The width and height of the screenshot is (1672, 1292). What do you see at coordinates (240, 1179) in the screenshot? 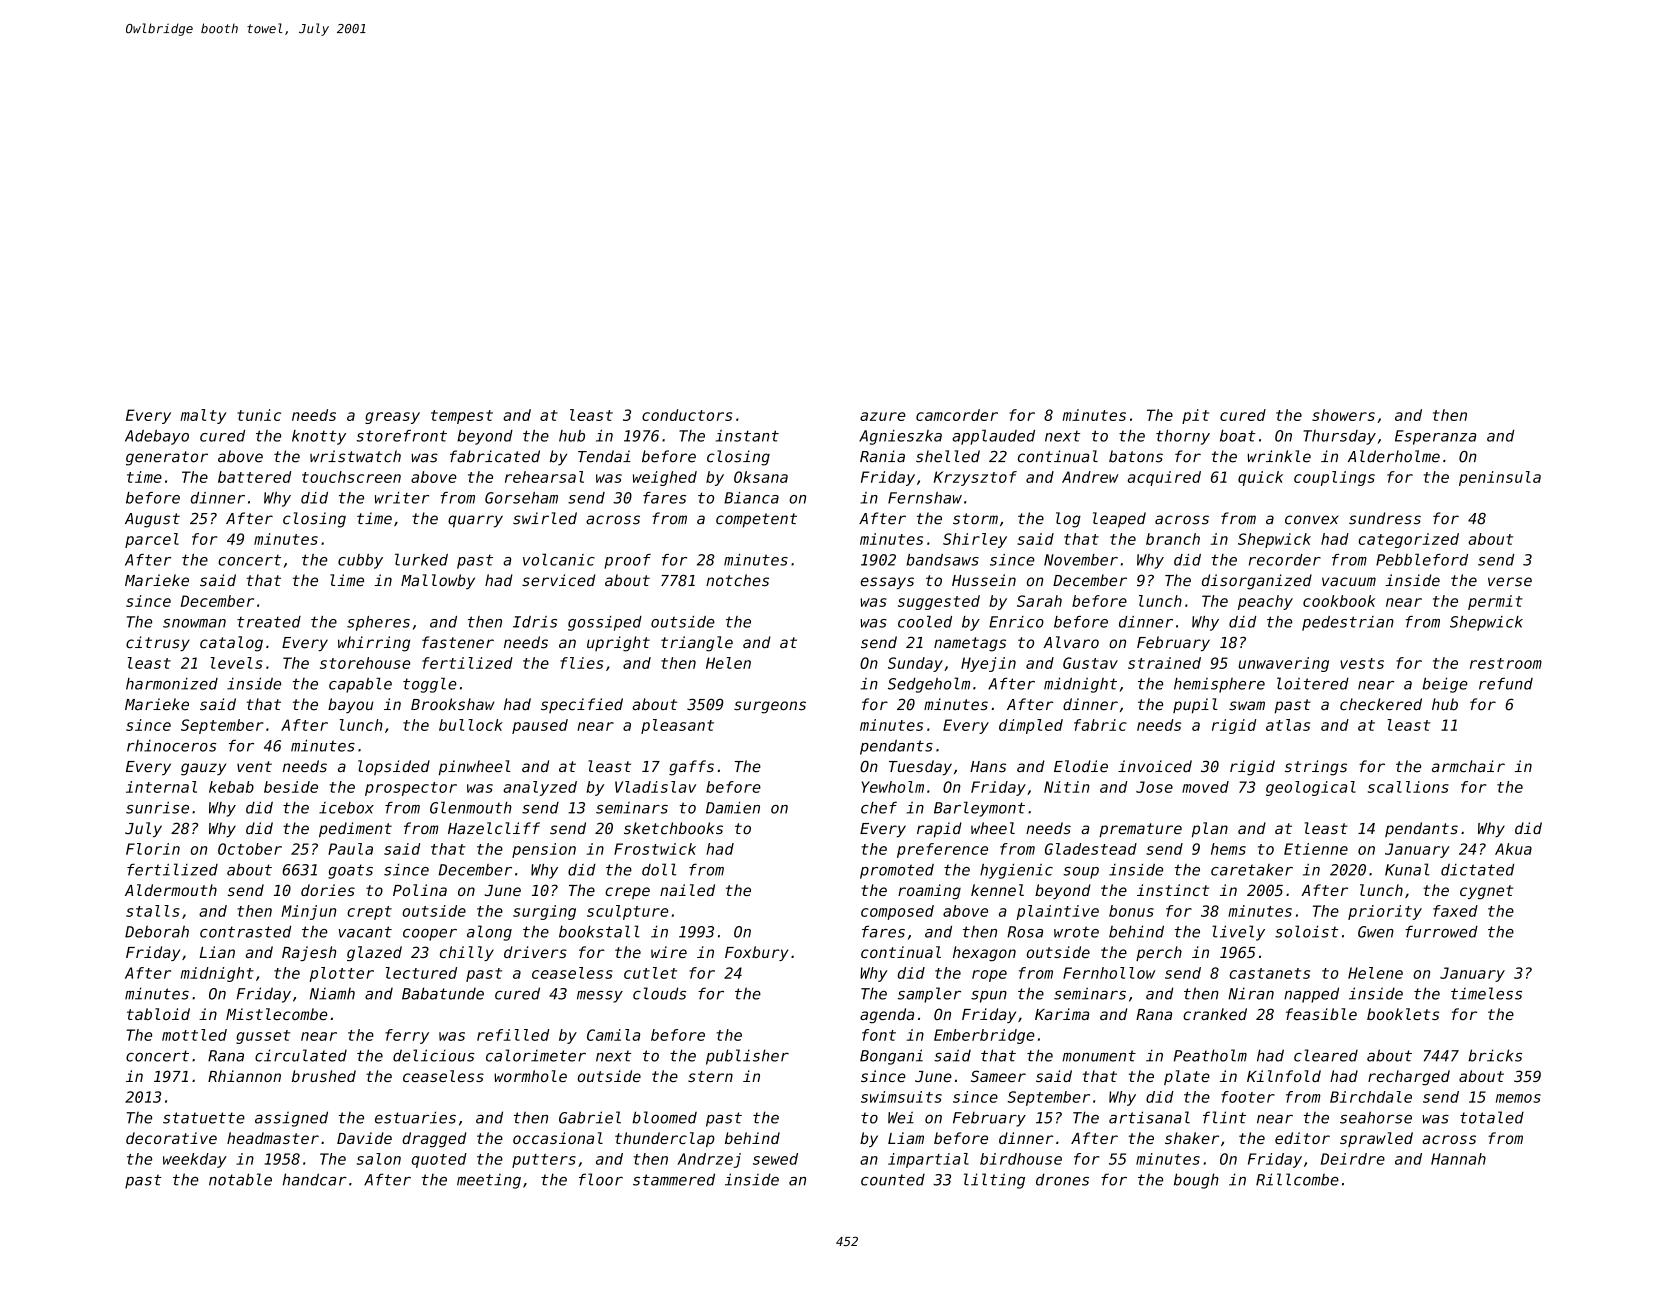
I see `notable` at bounding box center [240, 1179].
